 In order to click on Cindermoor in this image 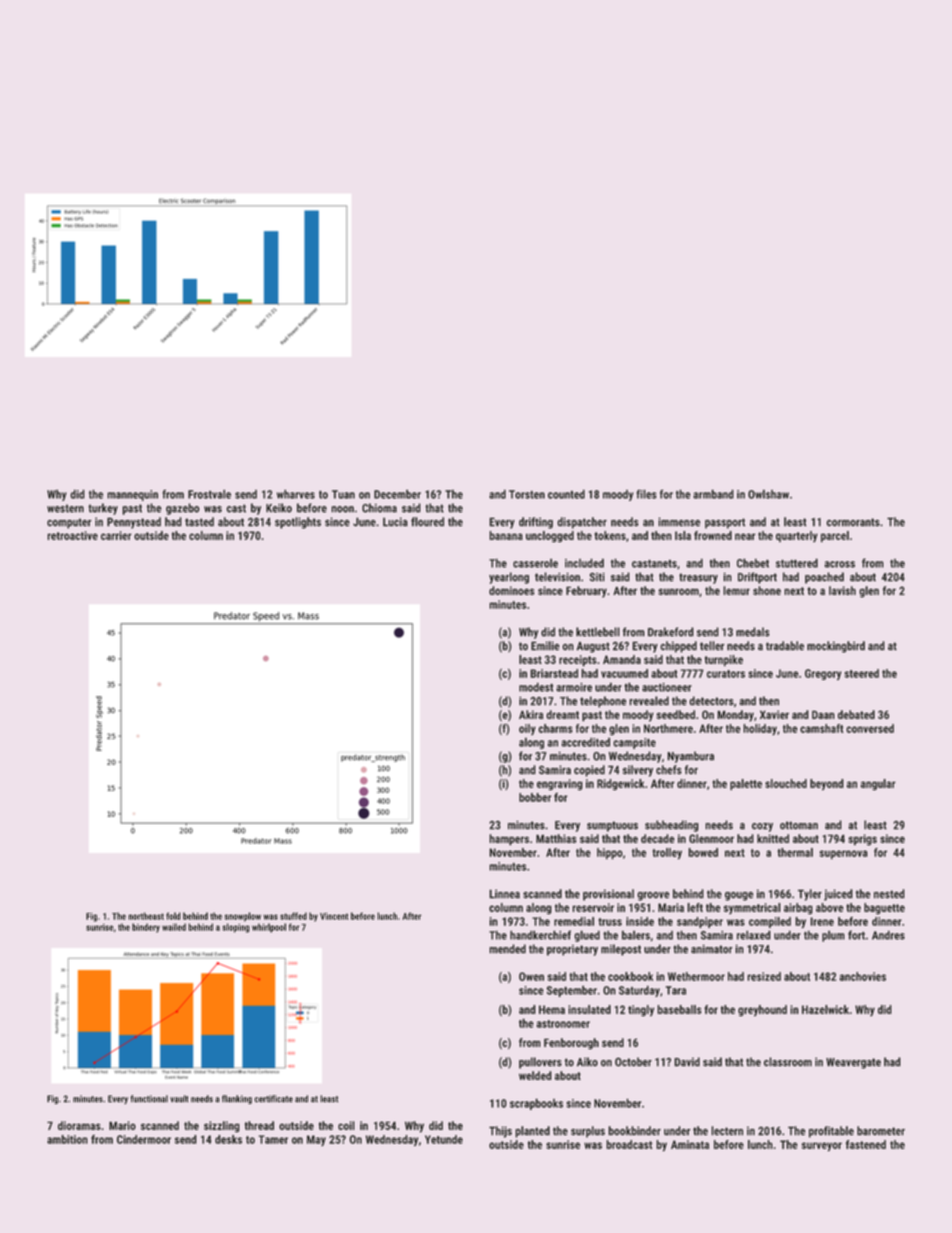, I will do `click(144, 1139)`.
